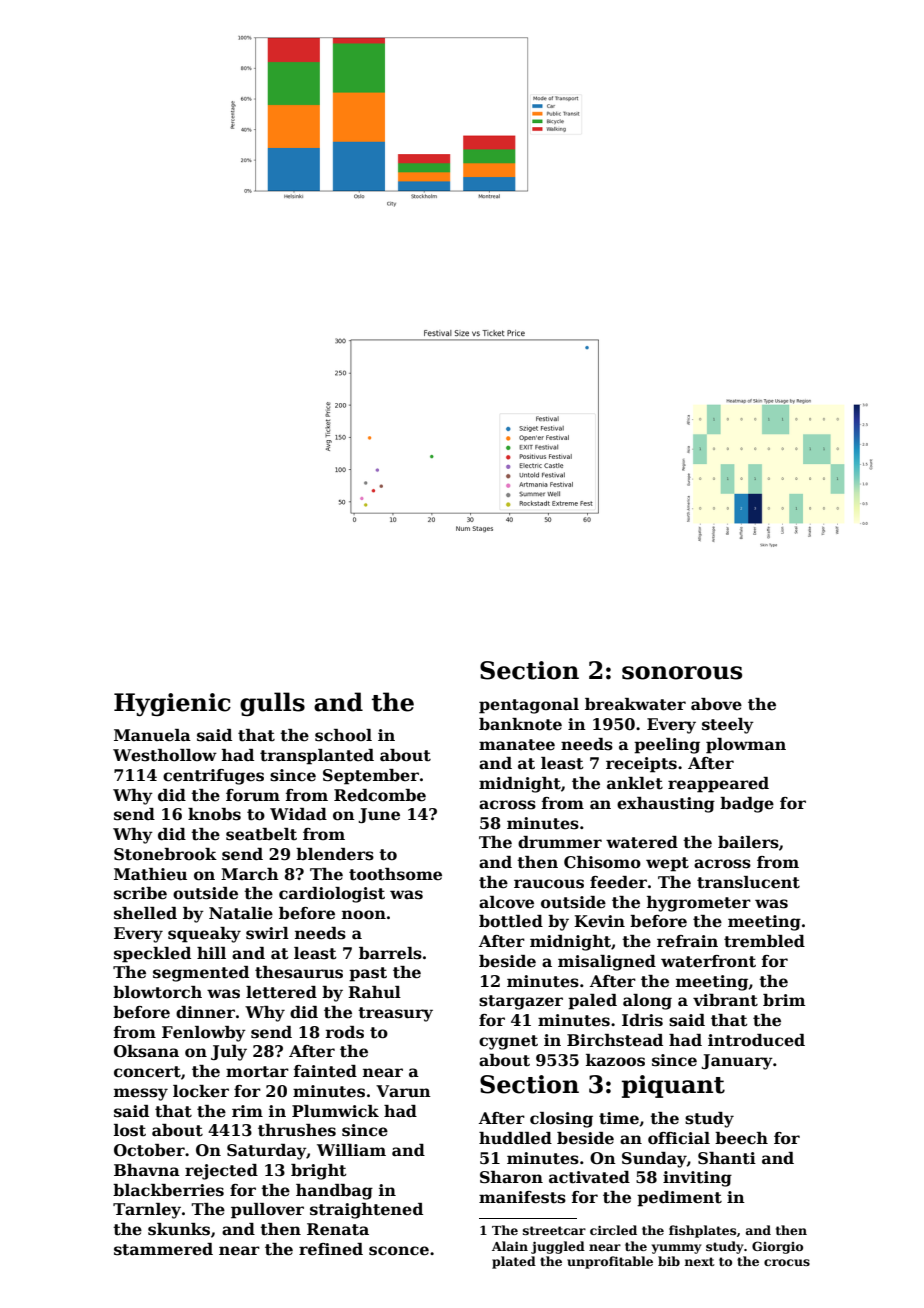 The width and height of the screenshot is (924, 1308). What do you see at coordinates (345, 1032) in the screenshot?
I see `rods` at bounding box center [345, 1032].
